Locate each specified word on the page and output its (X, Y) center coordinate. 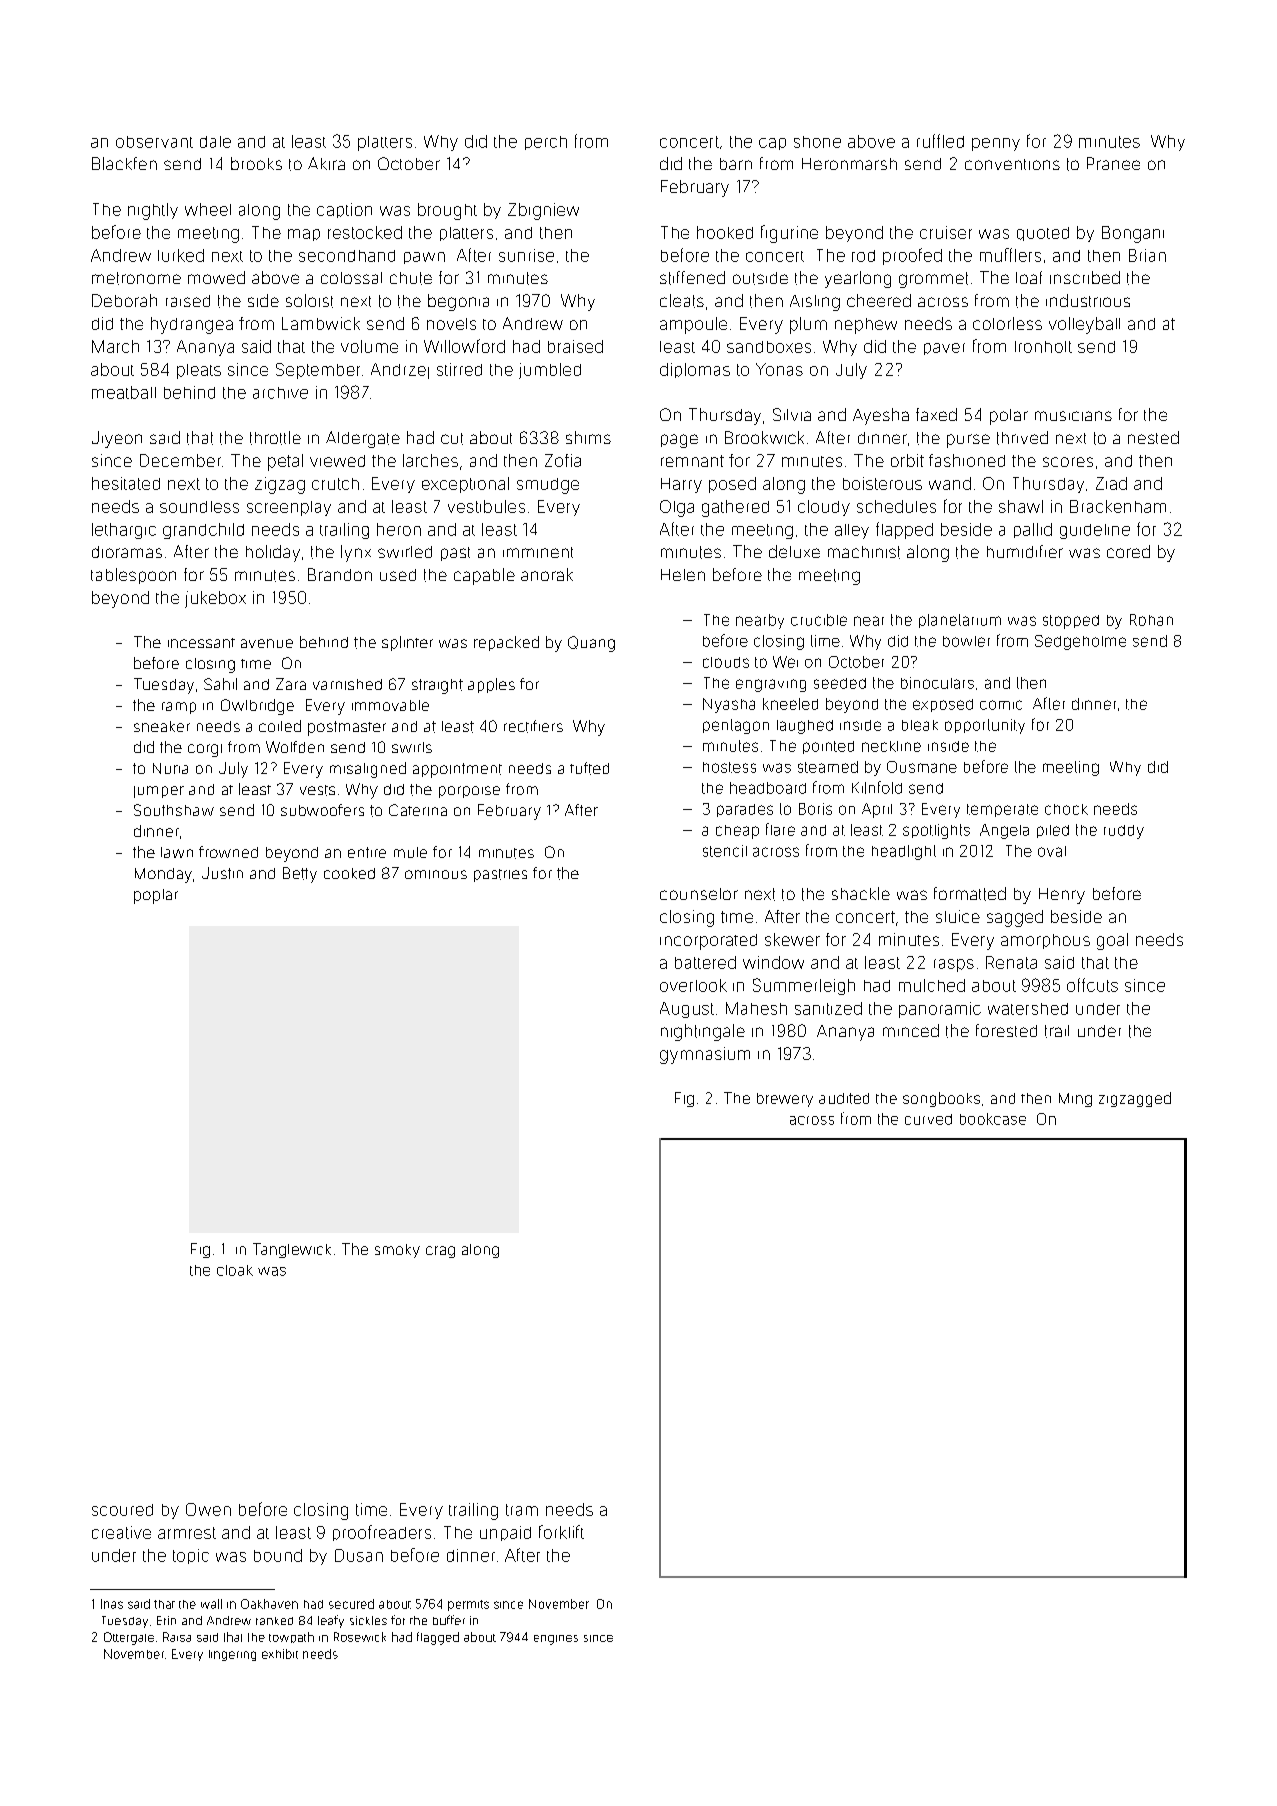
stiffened (692, 278)
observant (154, 142)
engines (556, 1640)
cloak (235, 1270)
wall (211, 1604)
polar (1009, 417)
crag (440, 1252)
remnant (692, 461)
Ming (1075, 1100)
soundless (199, 507)
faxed (936, 414)
